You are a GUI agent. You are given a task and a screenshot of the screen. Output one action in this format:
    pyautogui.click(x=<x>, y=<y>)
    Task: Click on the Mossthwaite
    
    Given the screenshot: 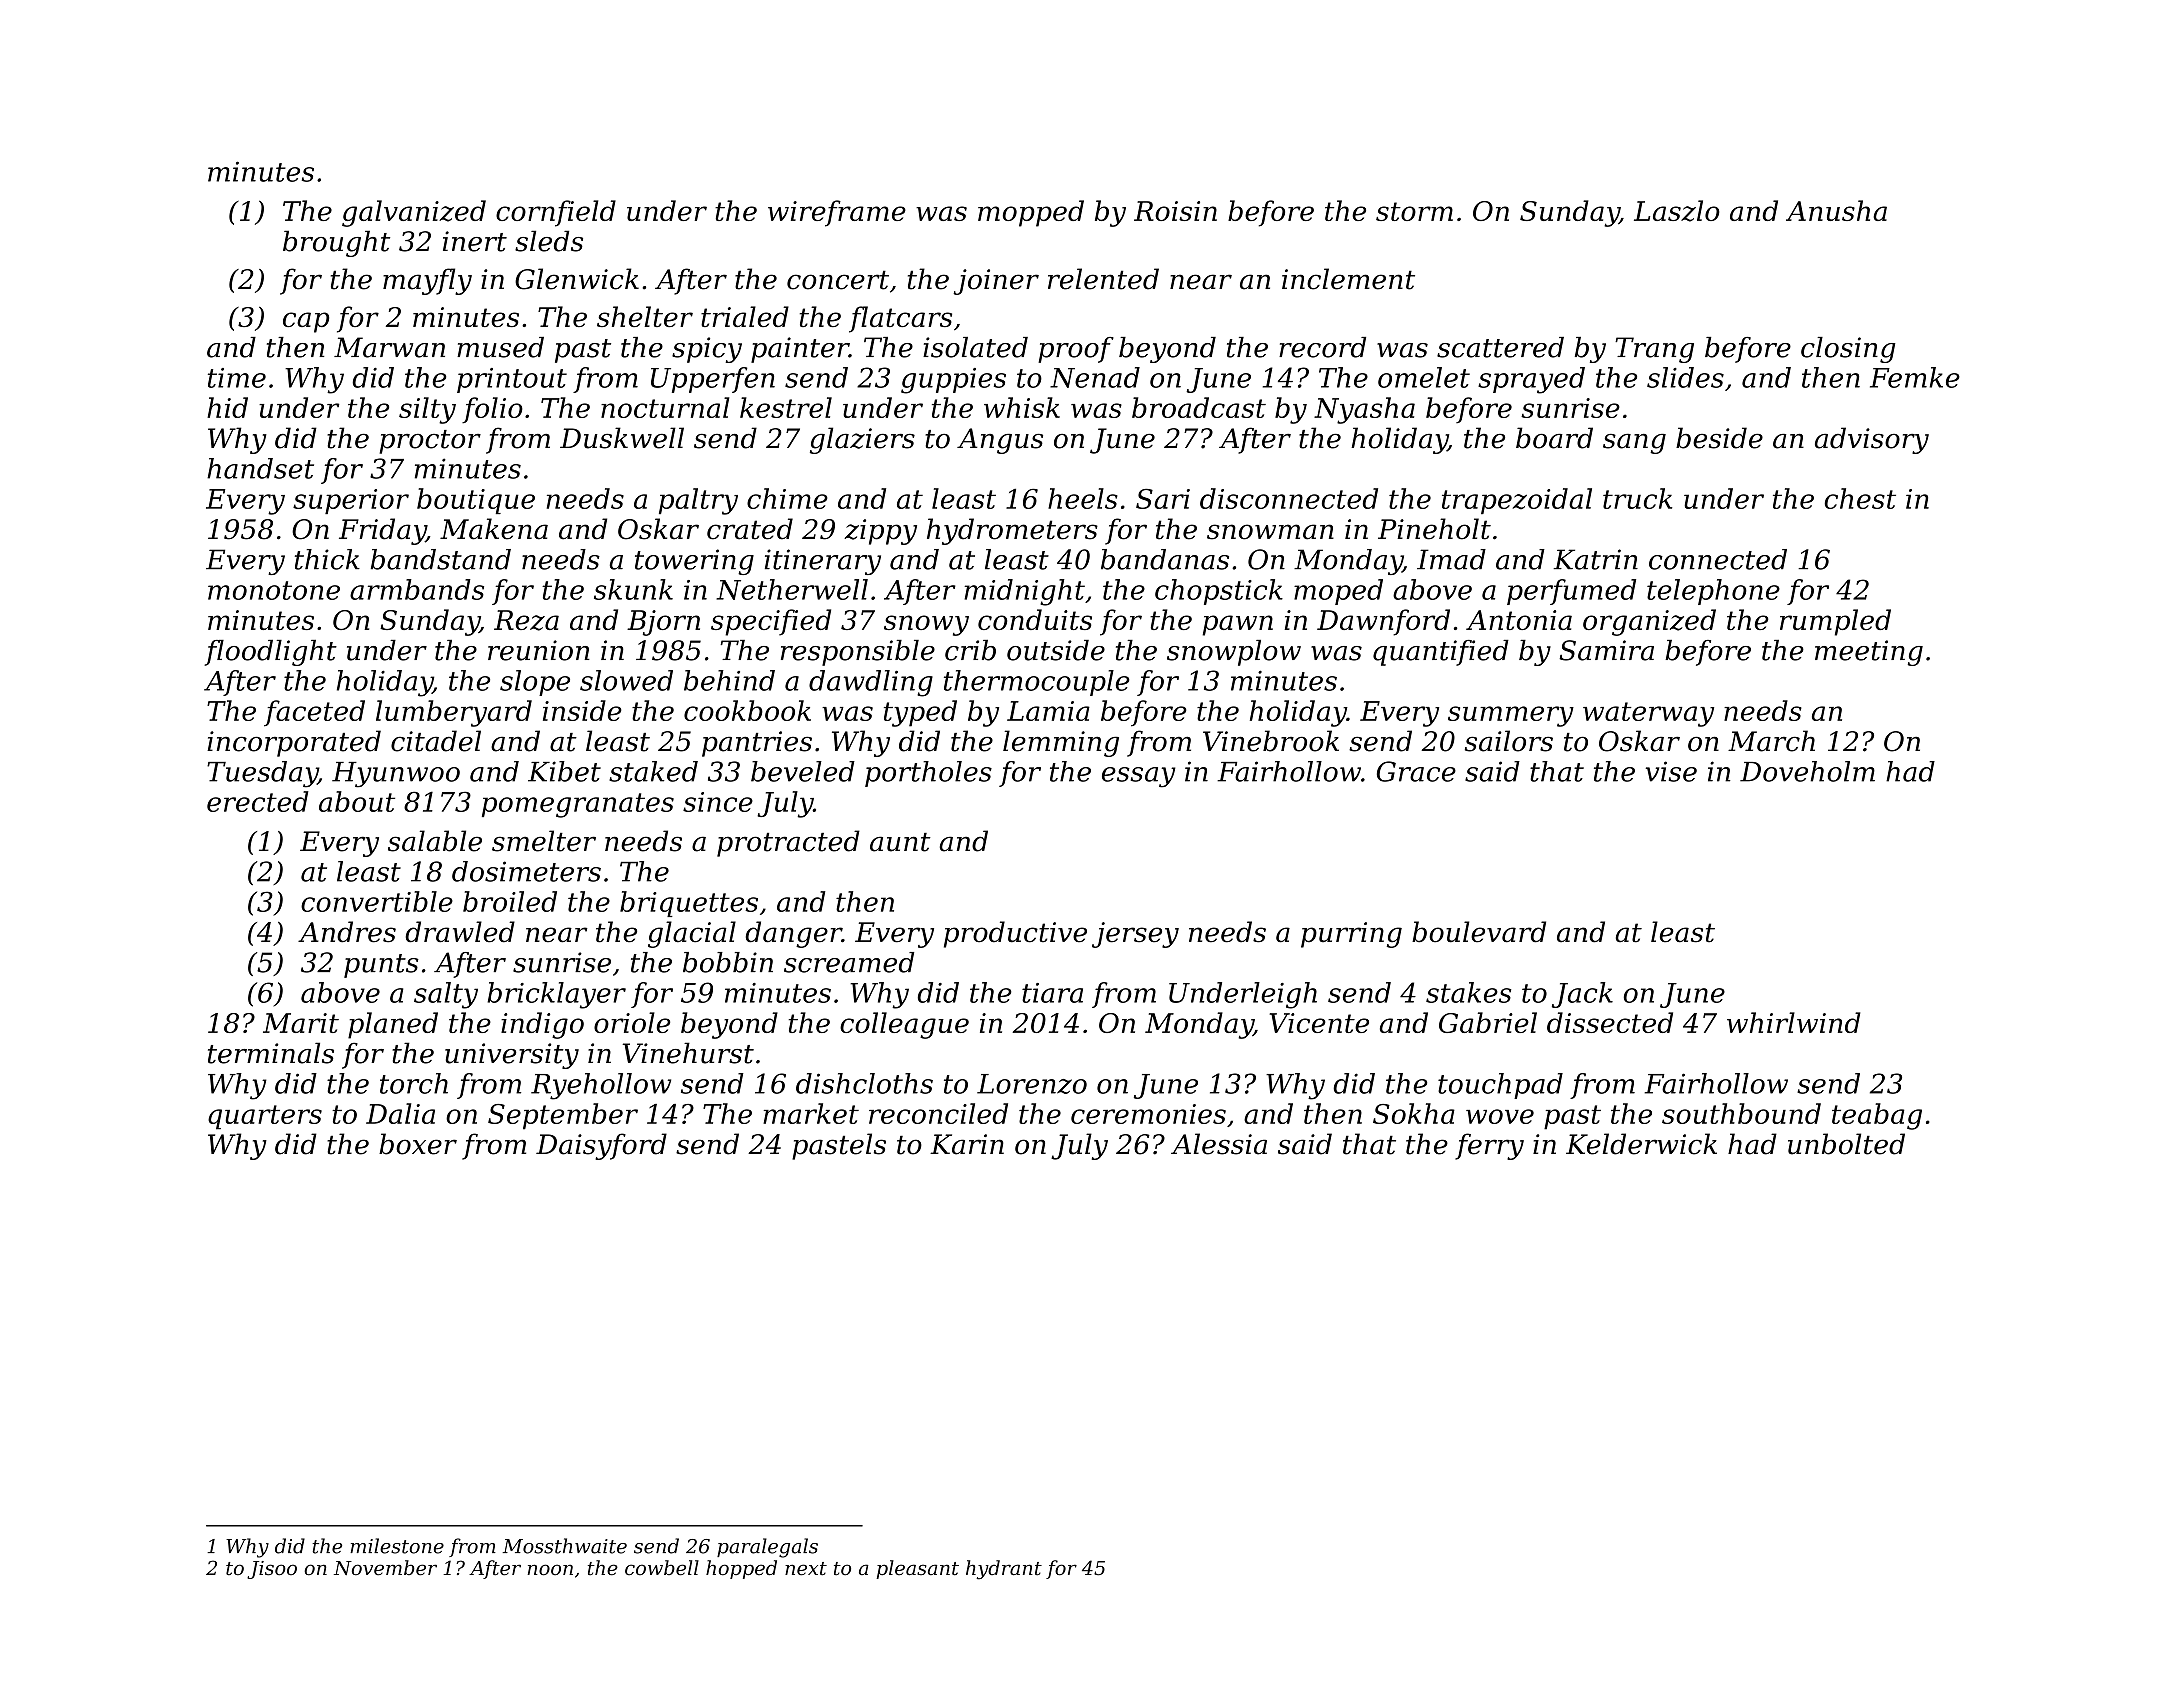 What is the action you would take?
    pyautogui.click(x=564, y=1546)
